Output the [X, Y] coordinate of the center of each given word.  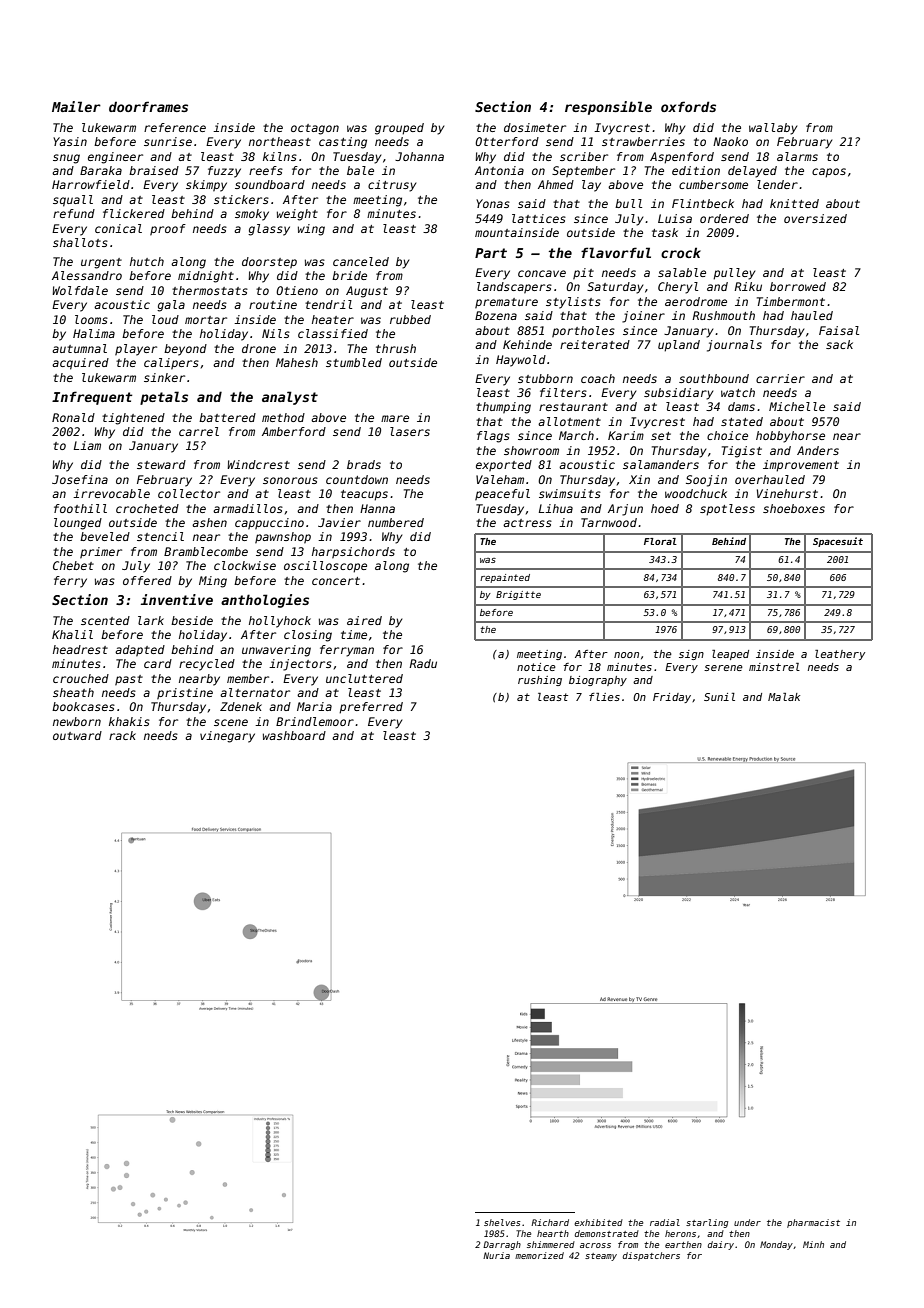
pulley [734, 274]
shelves [502, 1222]
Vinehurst [787, 493]
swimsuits [570, 493]
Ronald [73, 417]
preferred [371, 708]
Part [491, 253]
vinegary [227, 737]
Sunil [719, 697]
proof [168, 230]
